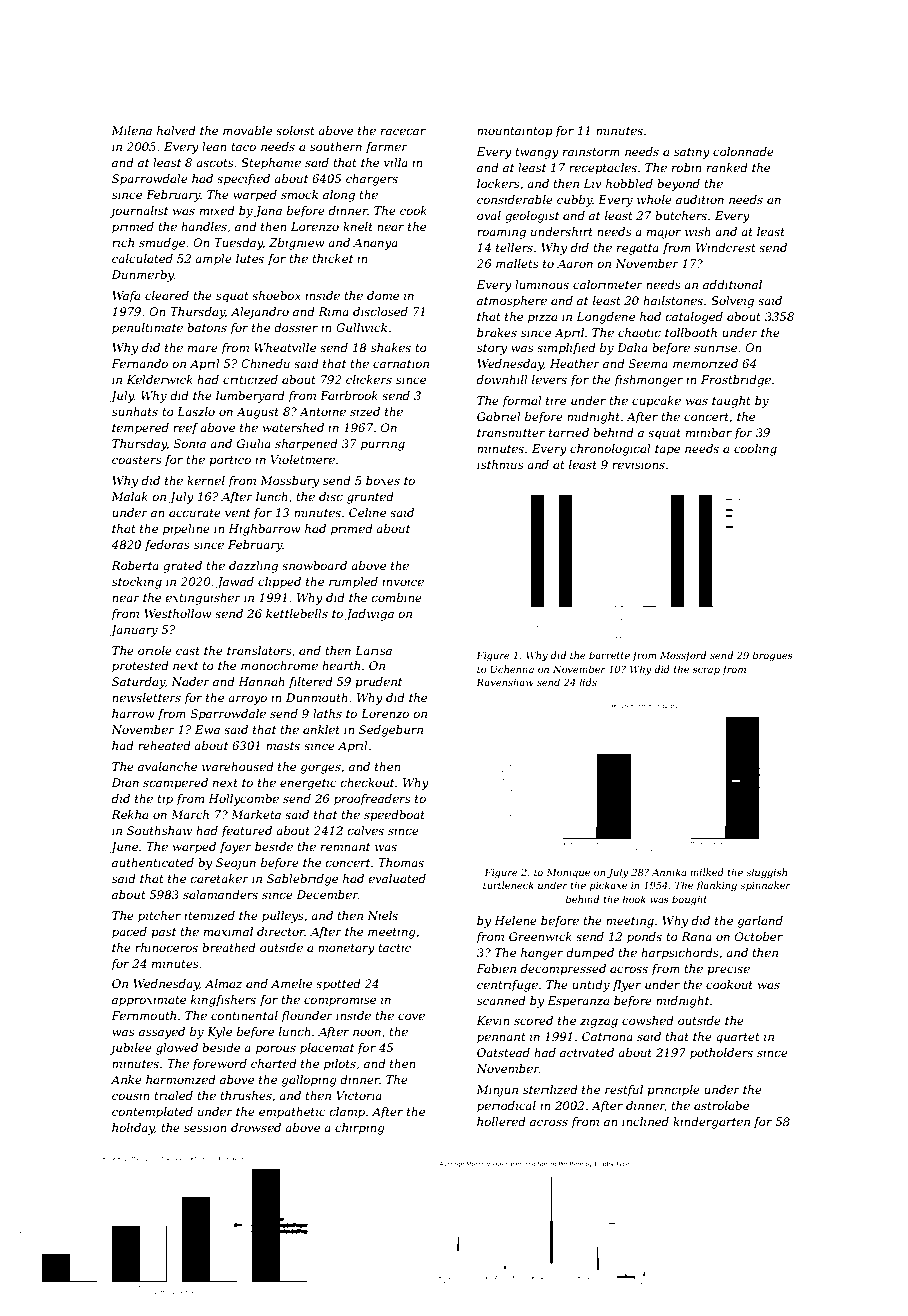  What do you see at coordinates (186, 429) in the image?
I see `reef` at bounding box center [186, 429].
